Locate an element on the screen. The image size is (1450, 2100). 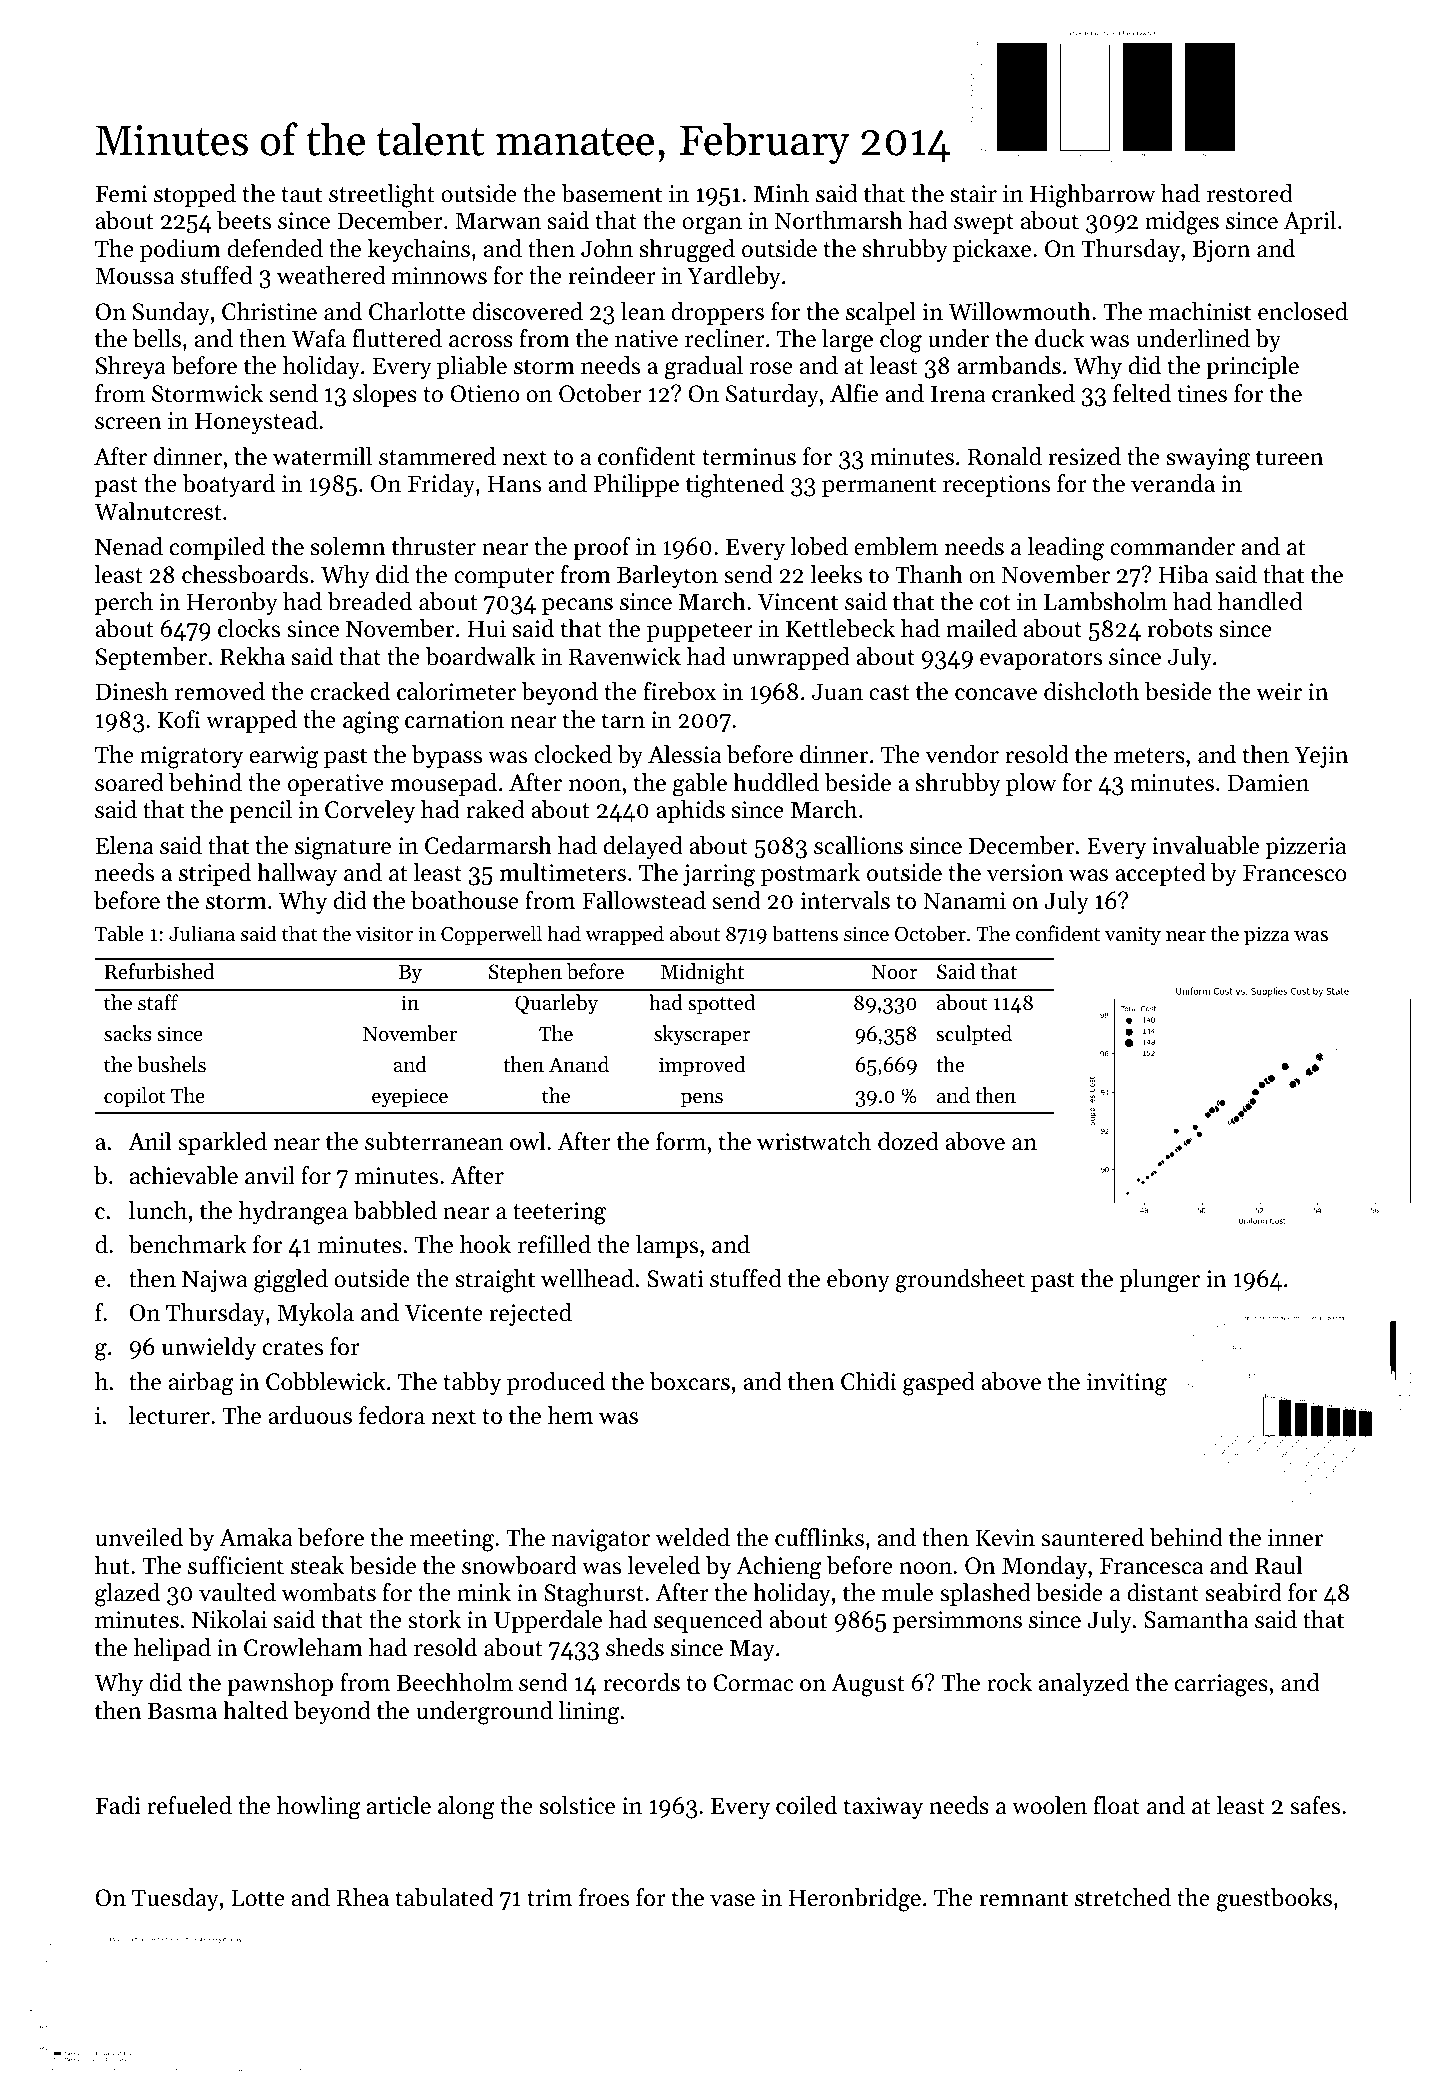
Vicente is located at coordinates (443, 1313).
